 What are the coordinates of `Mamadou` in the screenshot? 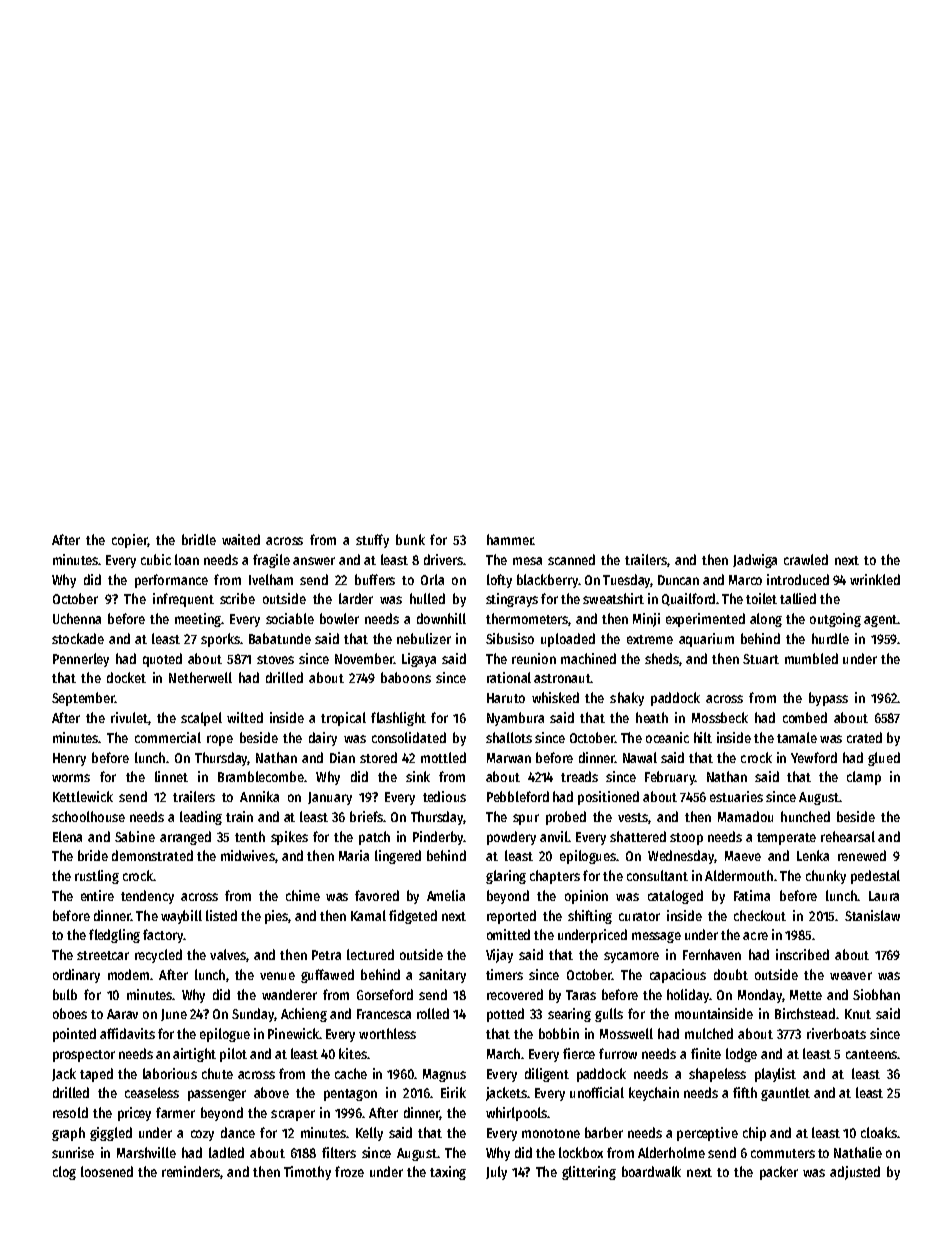 It's located at (745, 816).
